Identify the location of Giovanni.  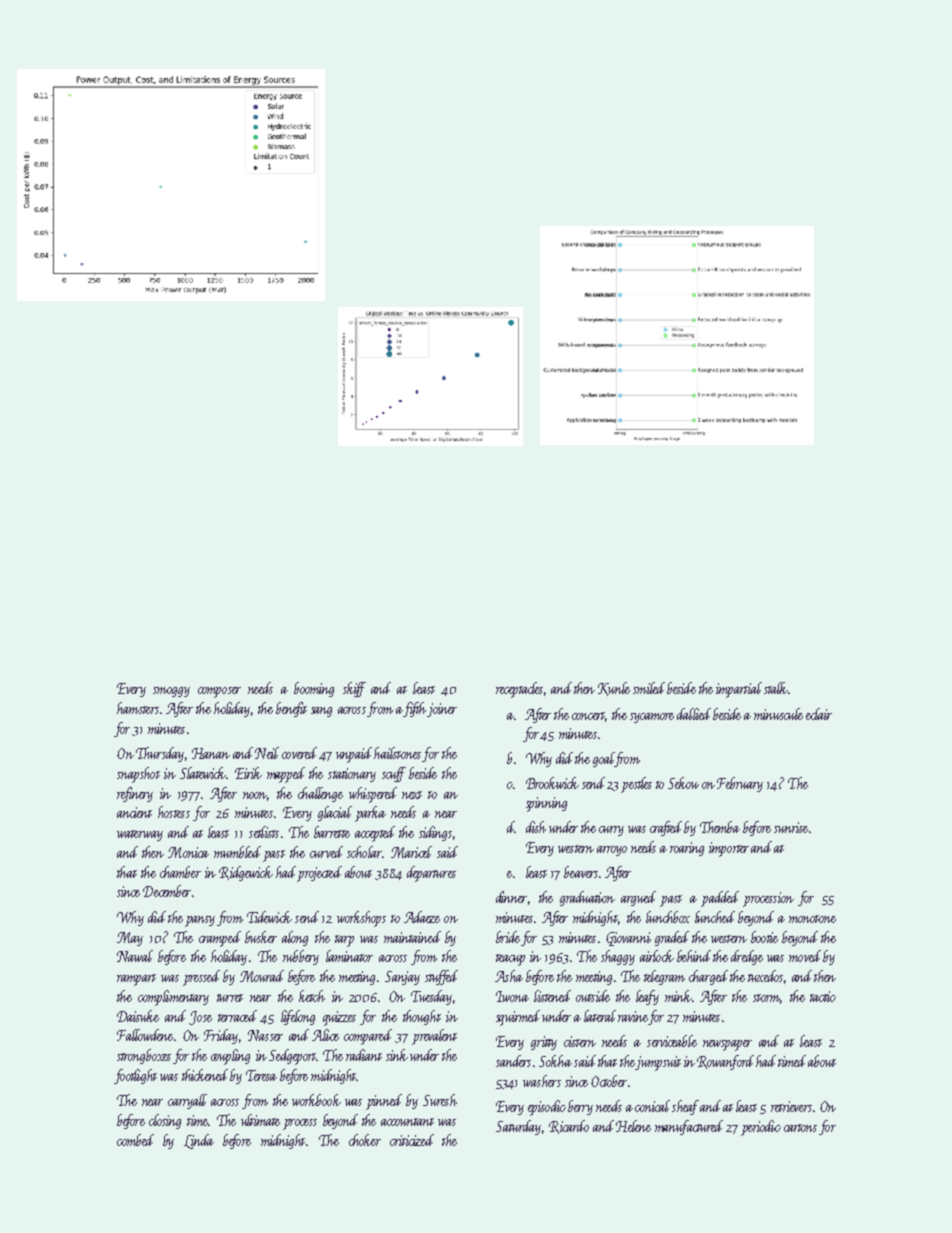
(628, 939).
